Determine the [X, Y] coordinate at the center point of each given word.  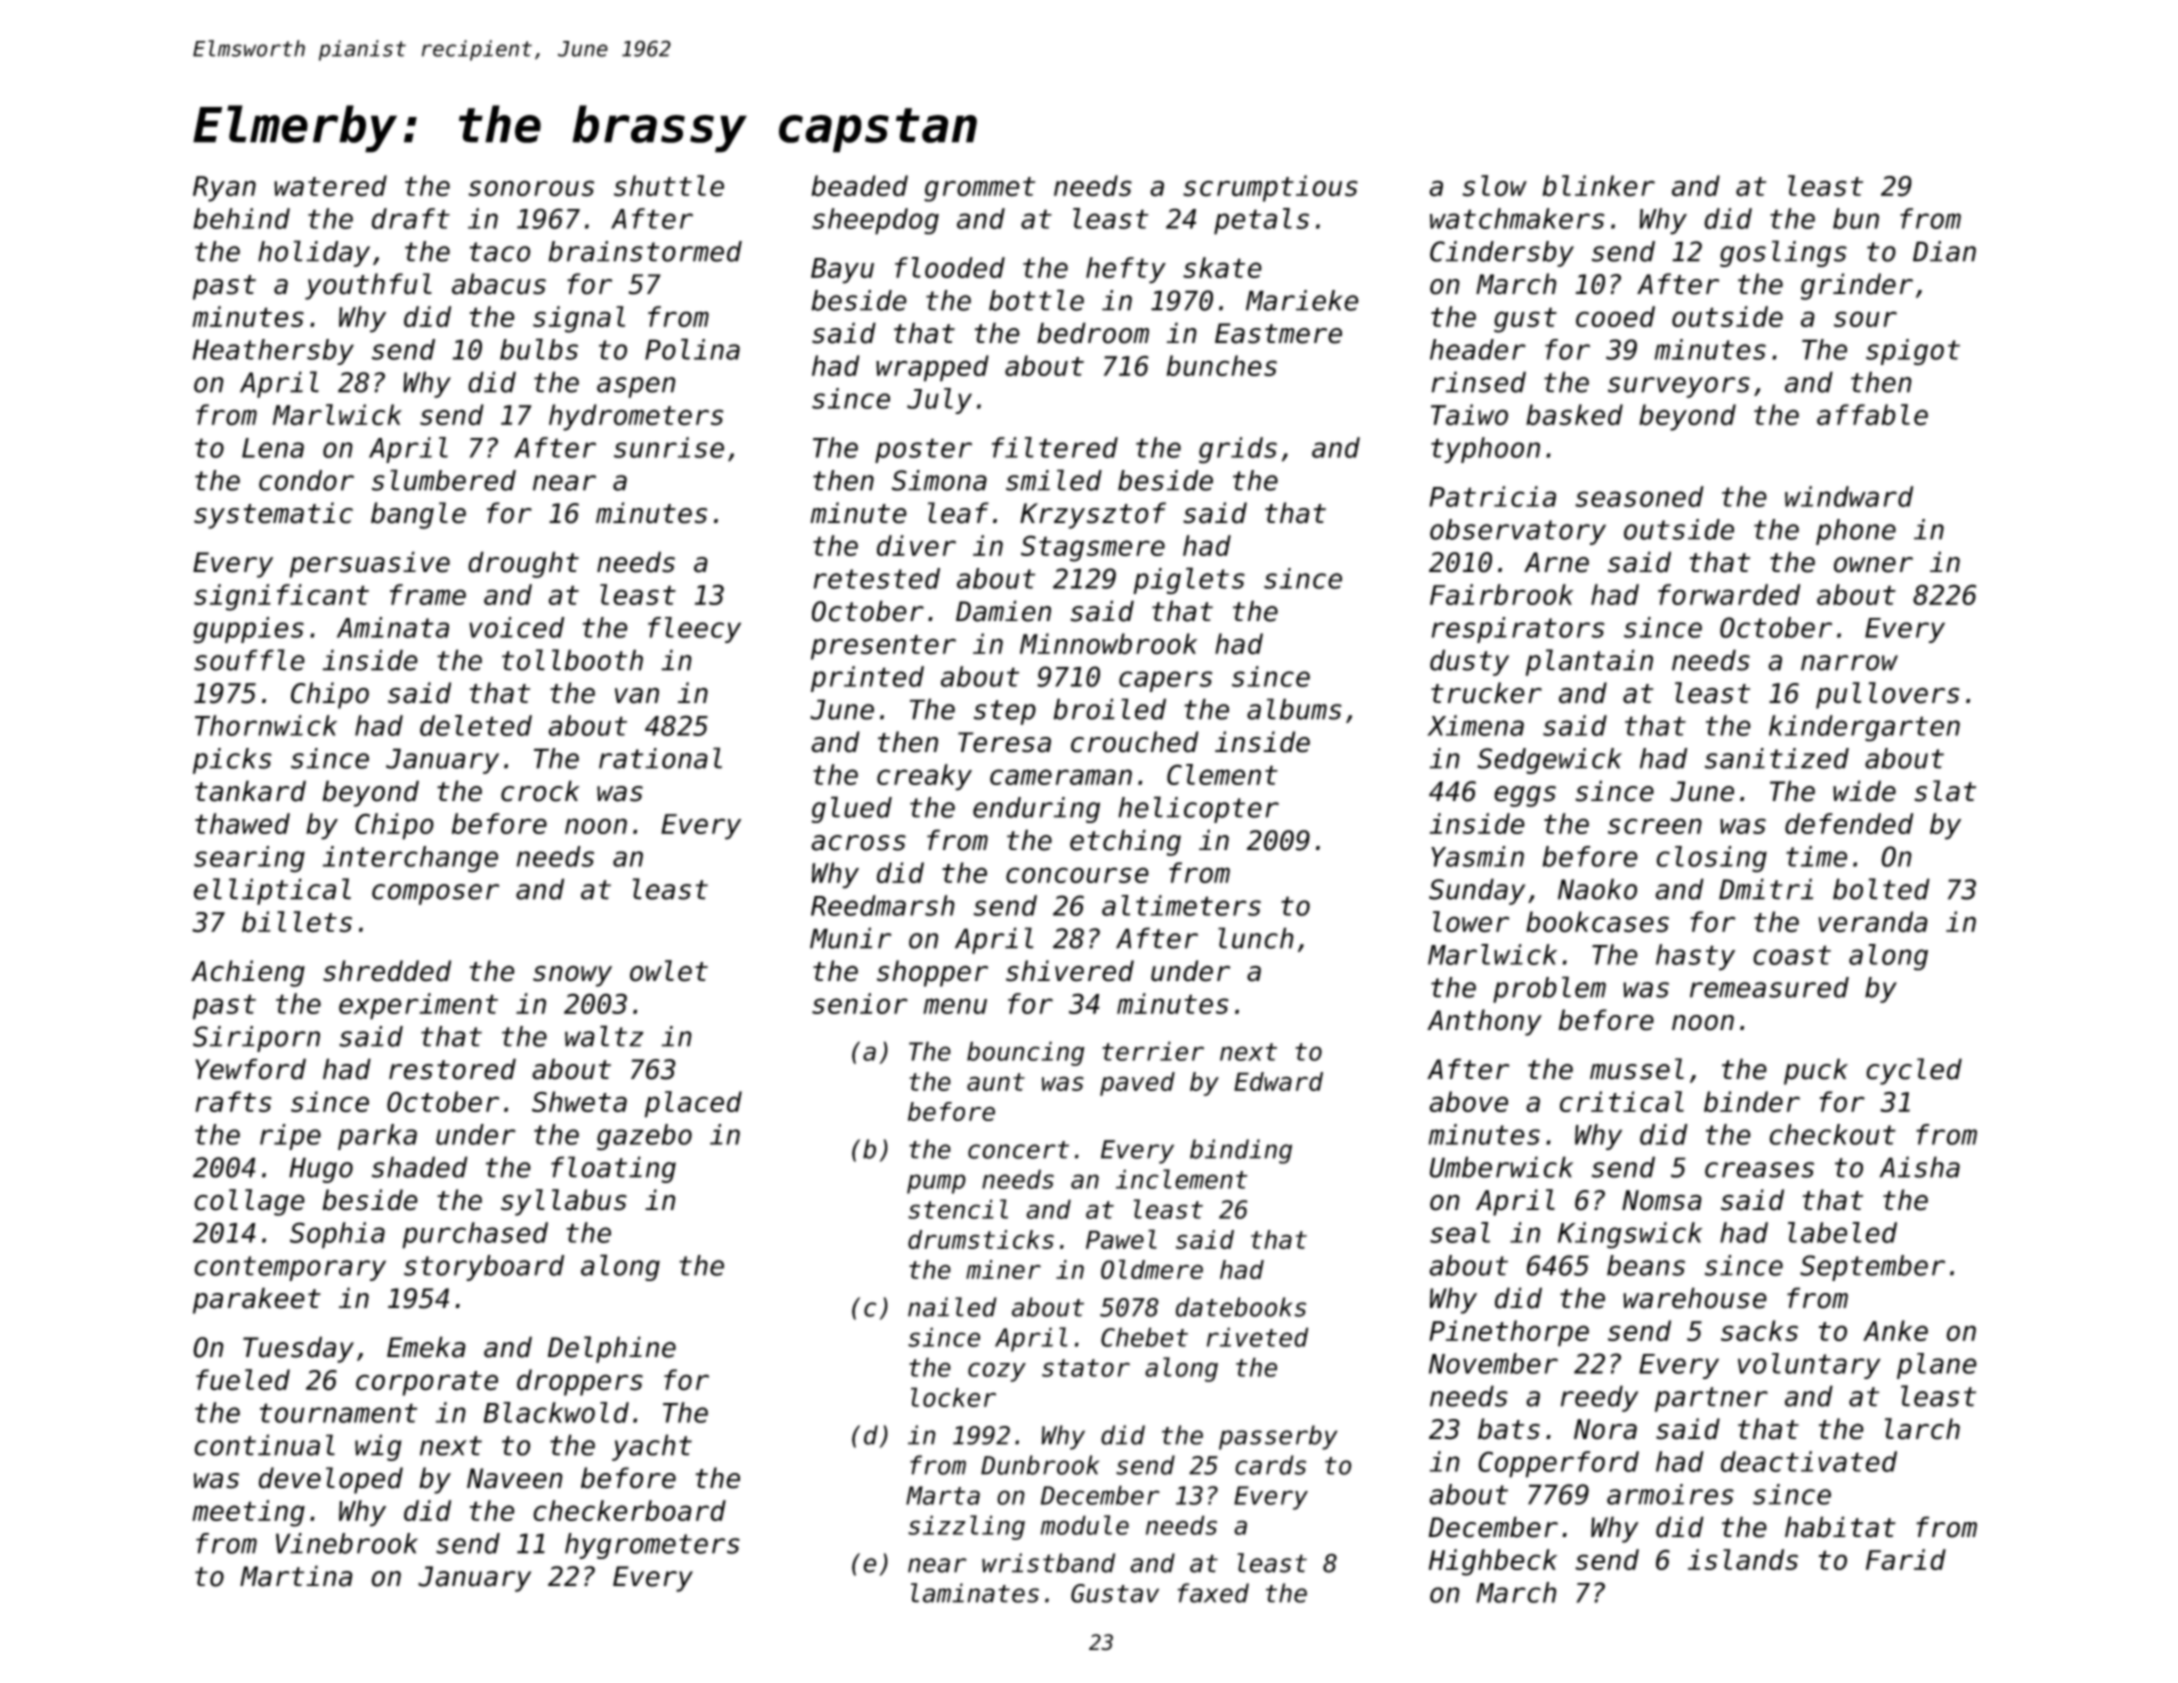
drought [523, 564]
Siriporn [256, 1039]
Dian [1944, 251]
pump [936, 1184]
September [1872, 1268]
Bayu [842, 271]
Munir [851, 938]
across [858, 843]
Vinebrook [347, 1543]
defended [1849, 823]
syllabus [564, 1202]
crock [540, 791]
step [1005, 712]
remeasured [1769, 987]
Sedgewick [1549, 761]
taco [500, 252]
